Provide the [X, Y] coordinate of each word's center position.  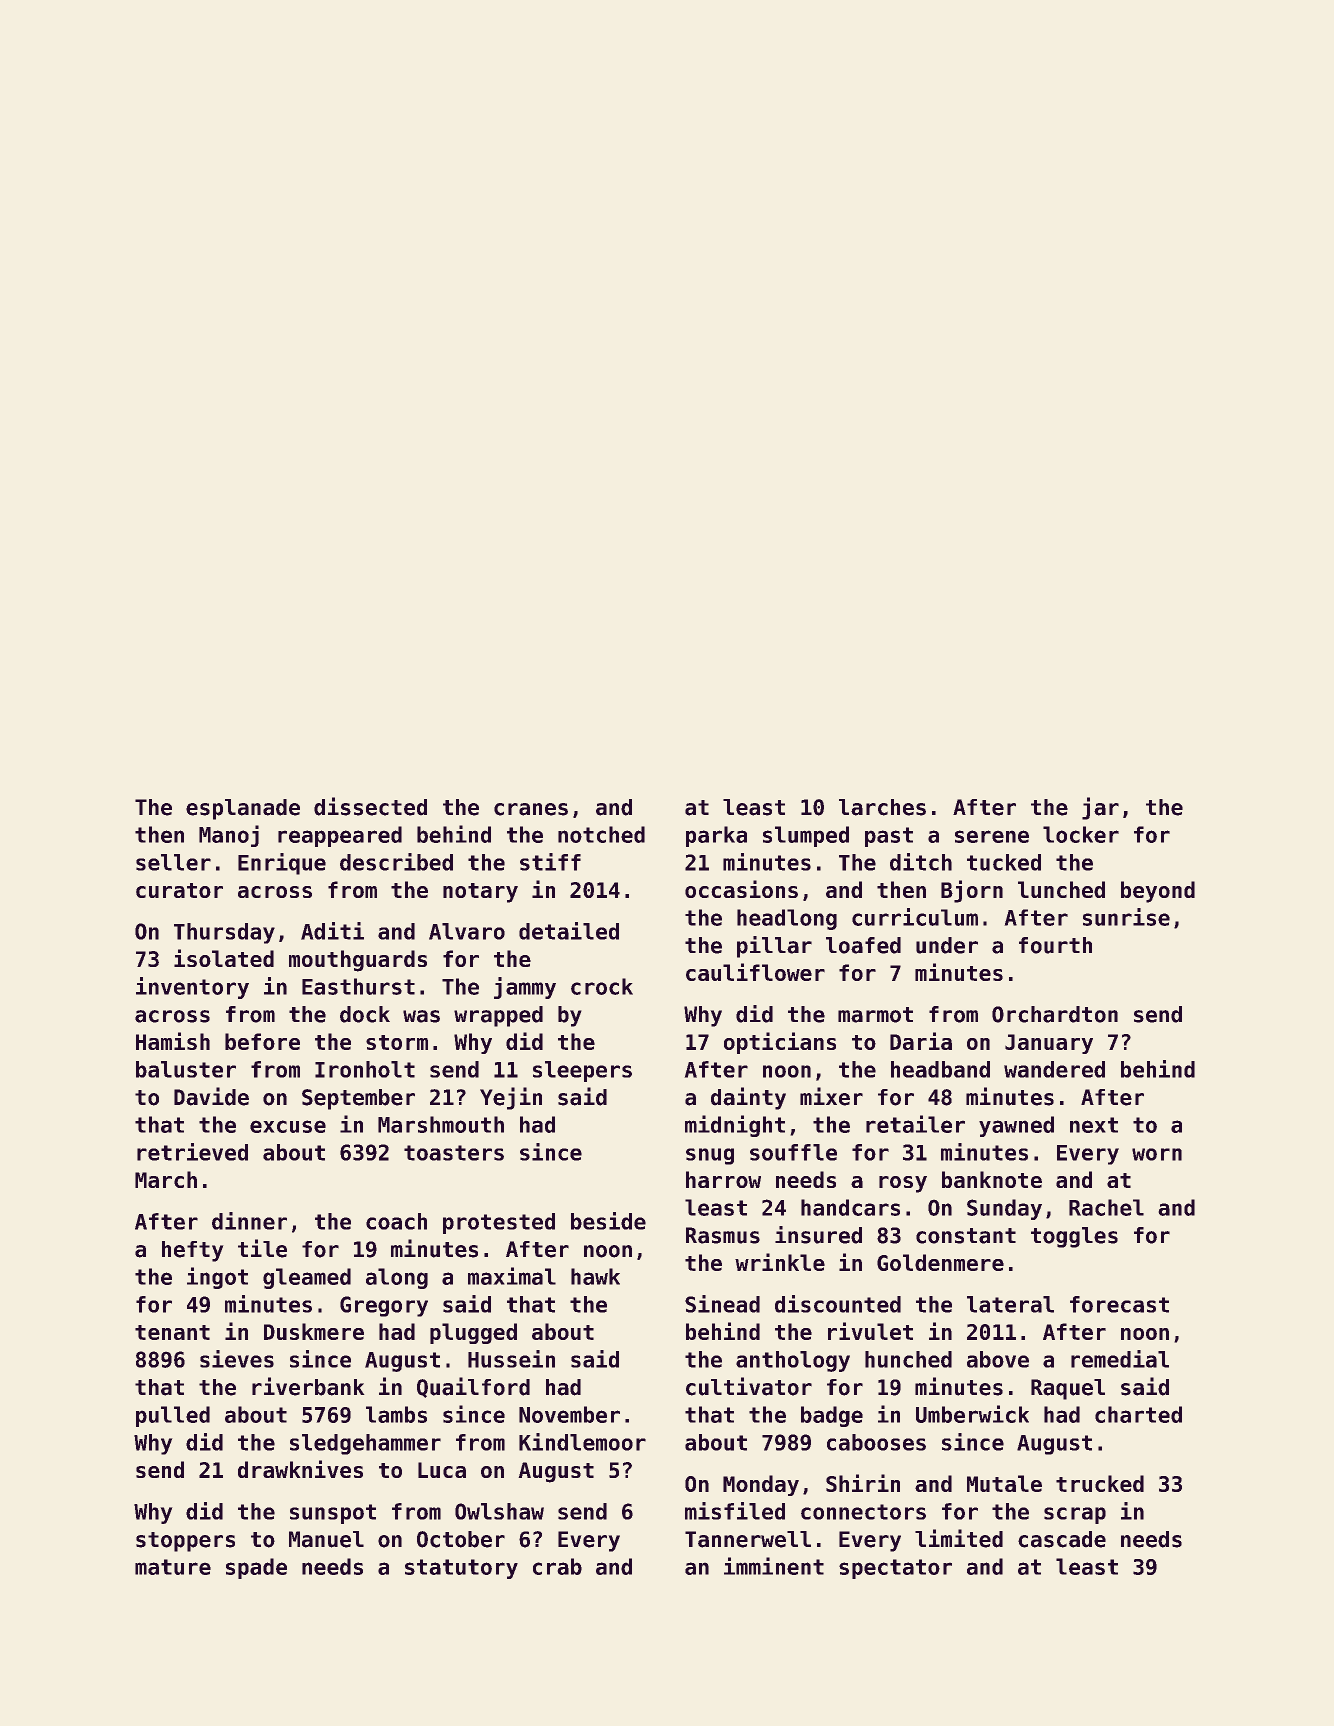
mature [173, 1567]
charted [1138, 1414]
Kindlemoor [582, 1442]
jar [1100, 808]
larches [882, 807]
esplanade [243, 809]
